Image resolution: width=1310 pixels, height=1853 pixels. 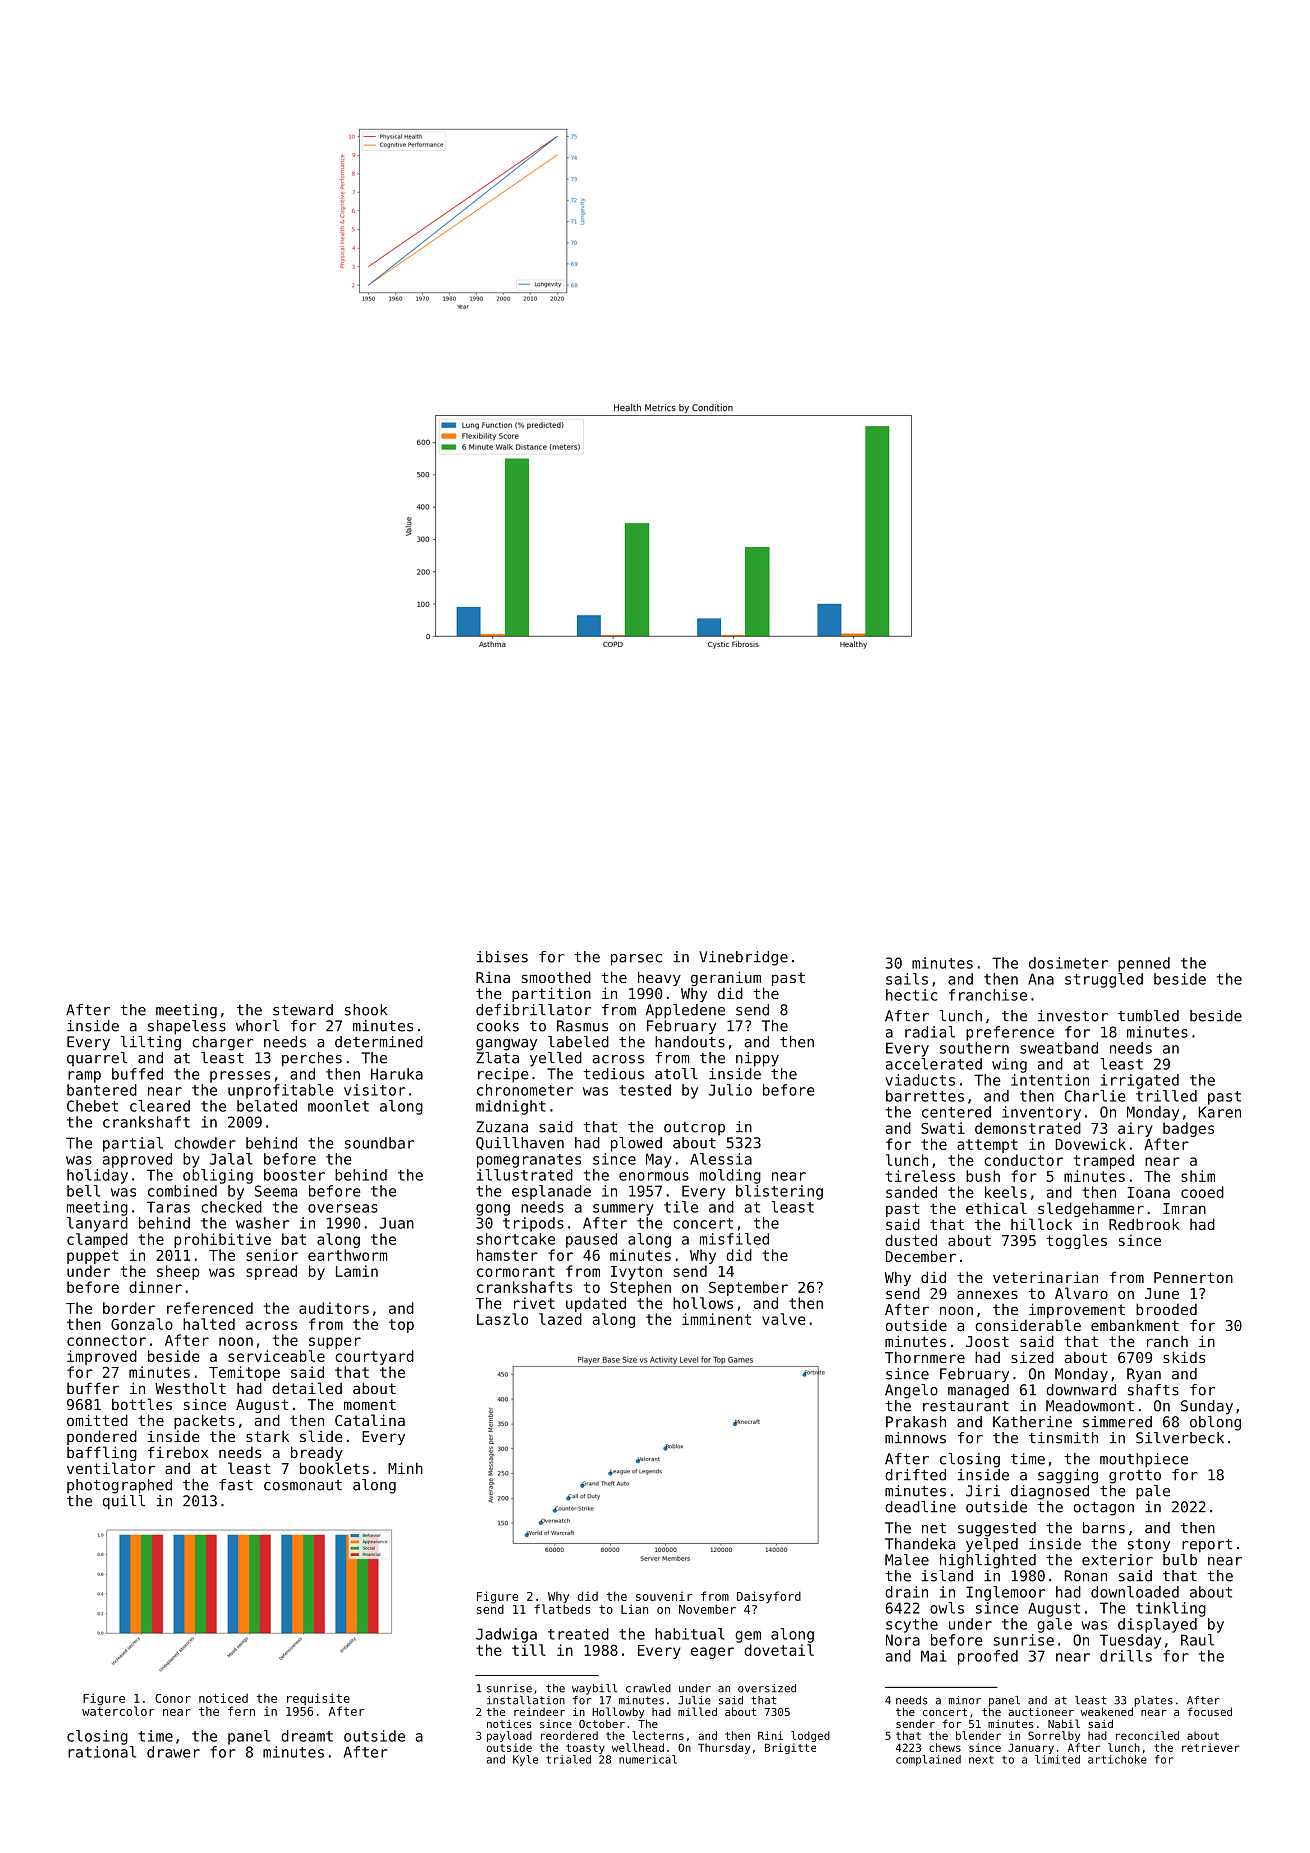 I want to click on Joost, so click(x=987, y=1341).
